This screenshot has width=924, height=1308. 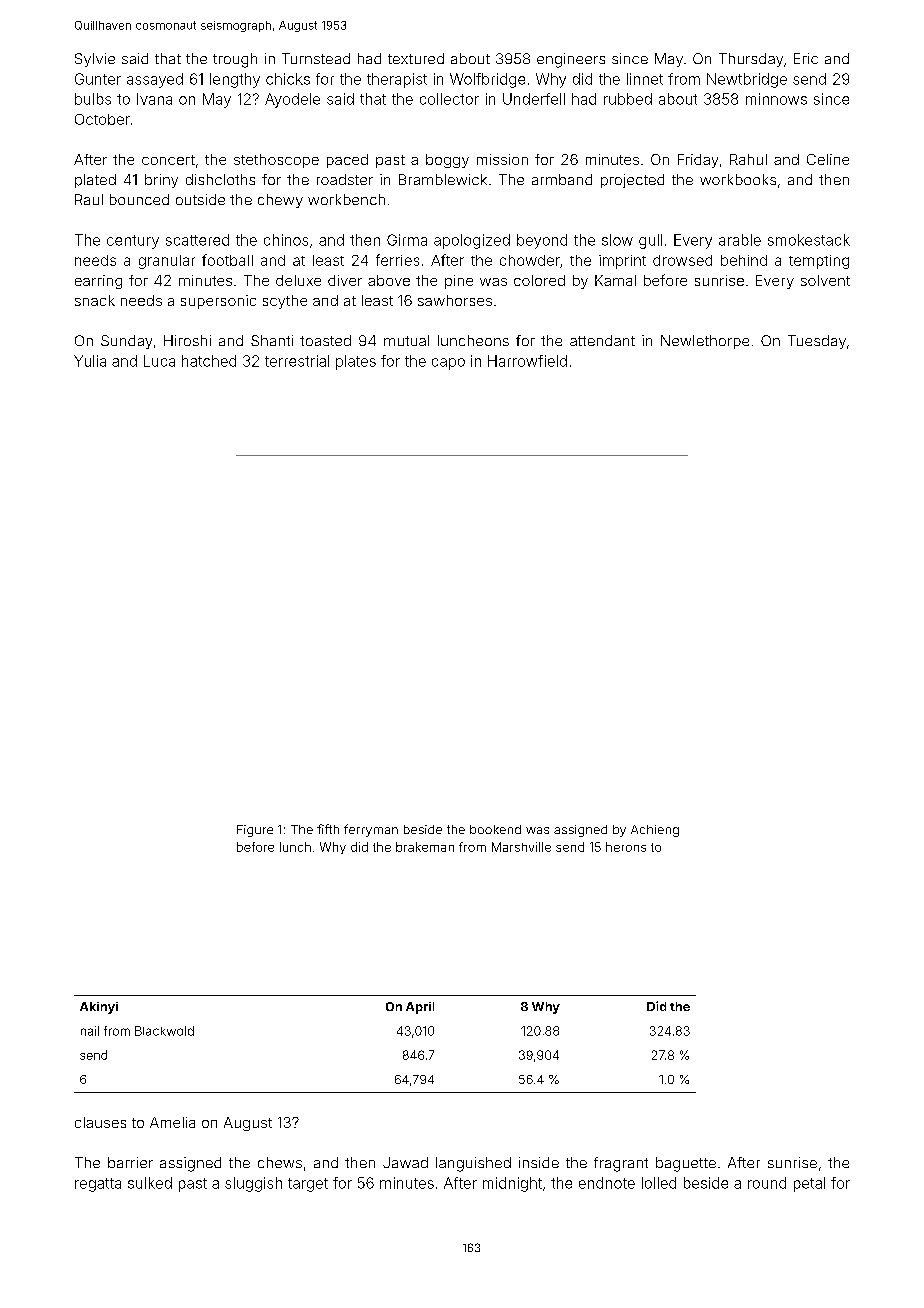 I want to click on plates, so click(x=356, y=362).
